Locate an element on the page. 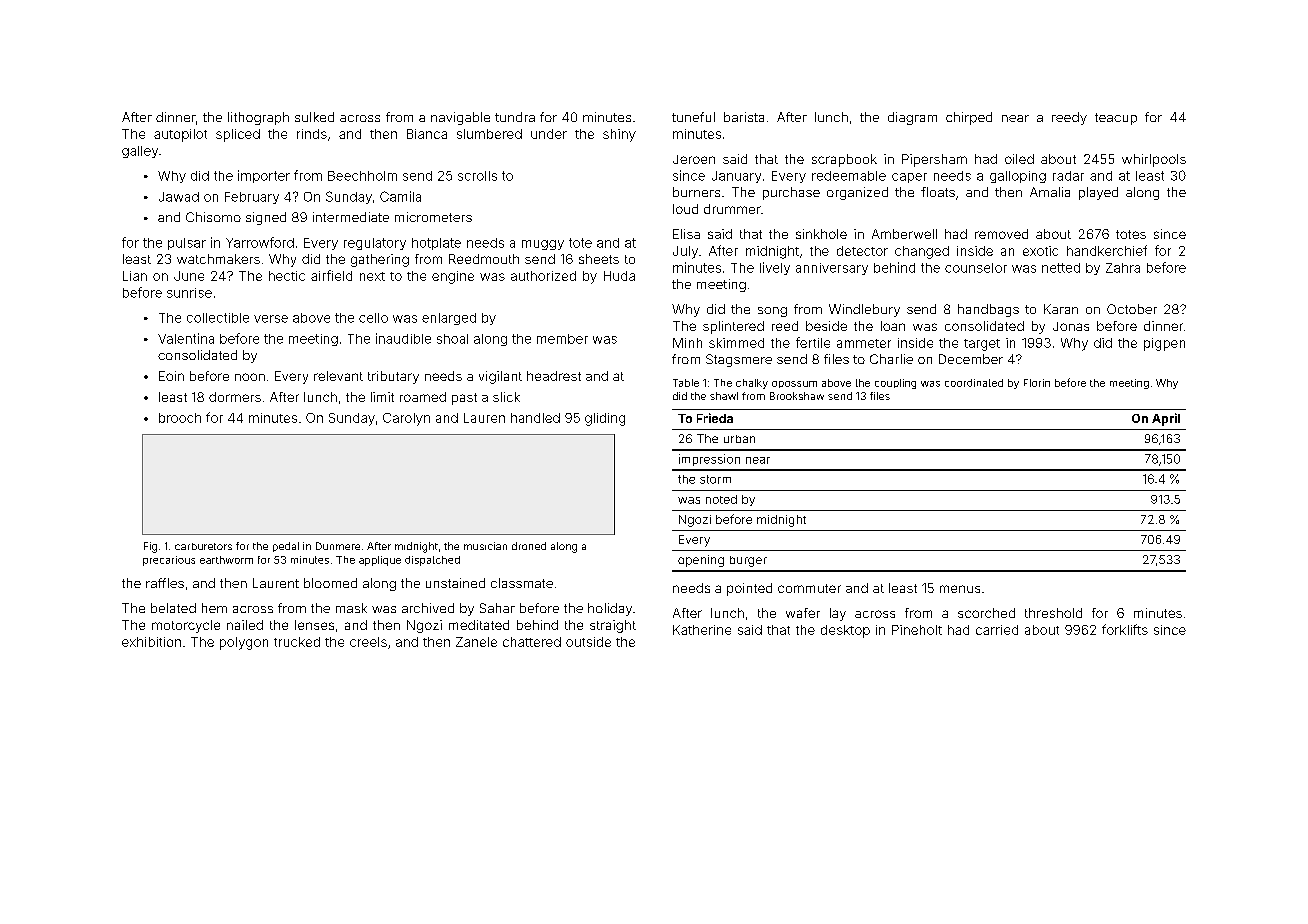  member is located at coordinates (562, 339).
